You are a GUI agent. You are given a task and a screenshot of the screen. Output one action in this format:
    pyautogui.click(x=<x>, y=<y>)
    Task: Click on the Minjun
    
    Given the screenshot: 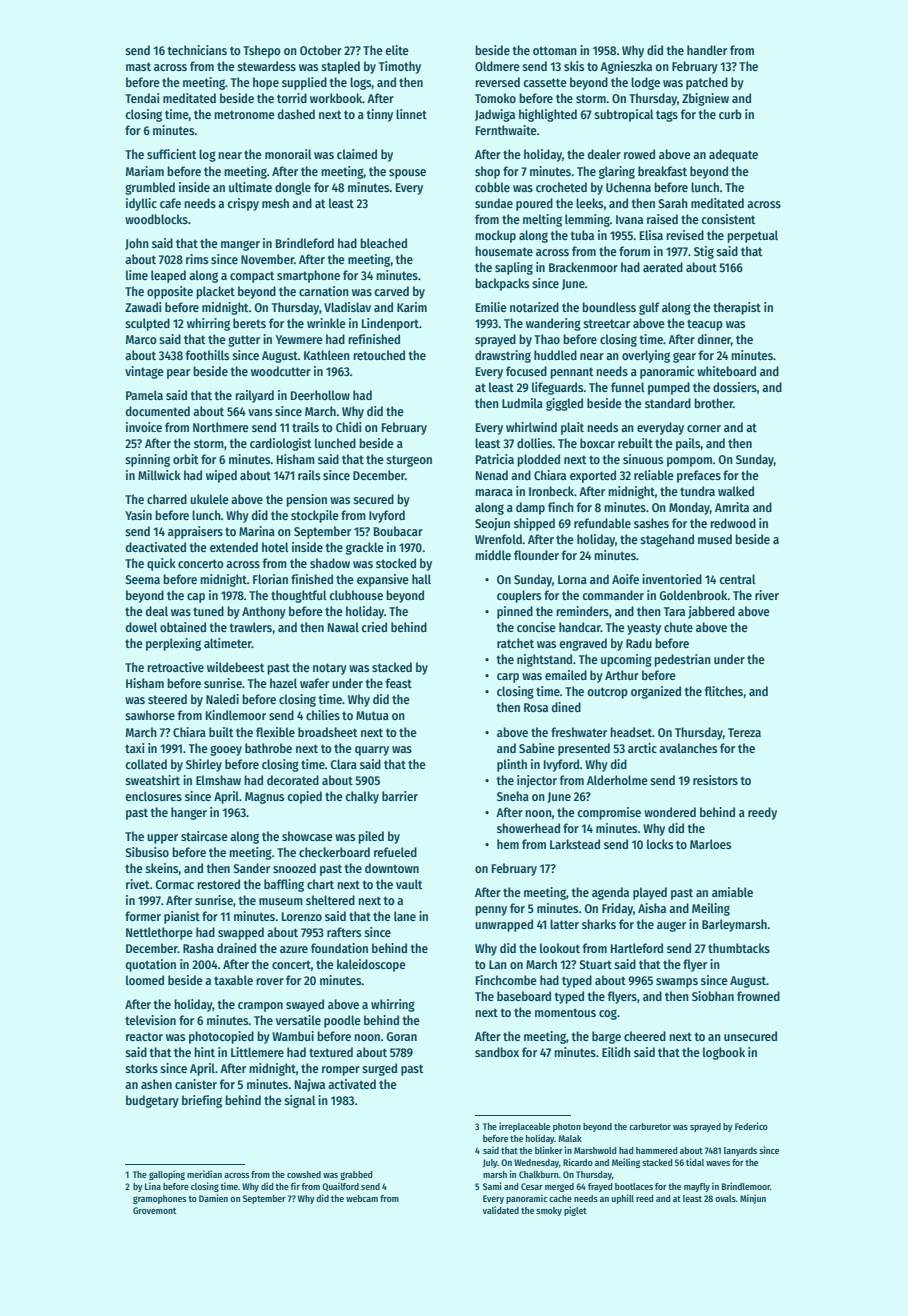 What is the action you would take?
    pyautogui.click(x=753, y=1199)
